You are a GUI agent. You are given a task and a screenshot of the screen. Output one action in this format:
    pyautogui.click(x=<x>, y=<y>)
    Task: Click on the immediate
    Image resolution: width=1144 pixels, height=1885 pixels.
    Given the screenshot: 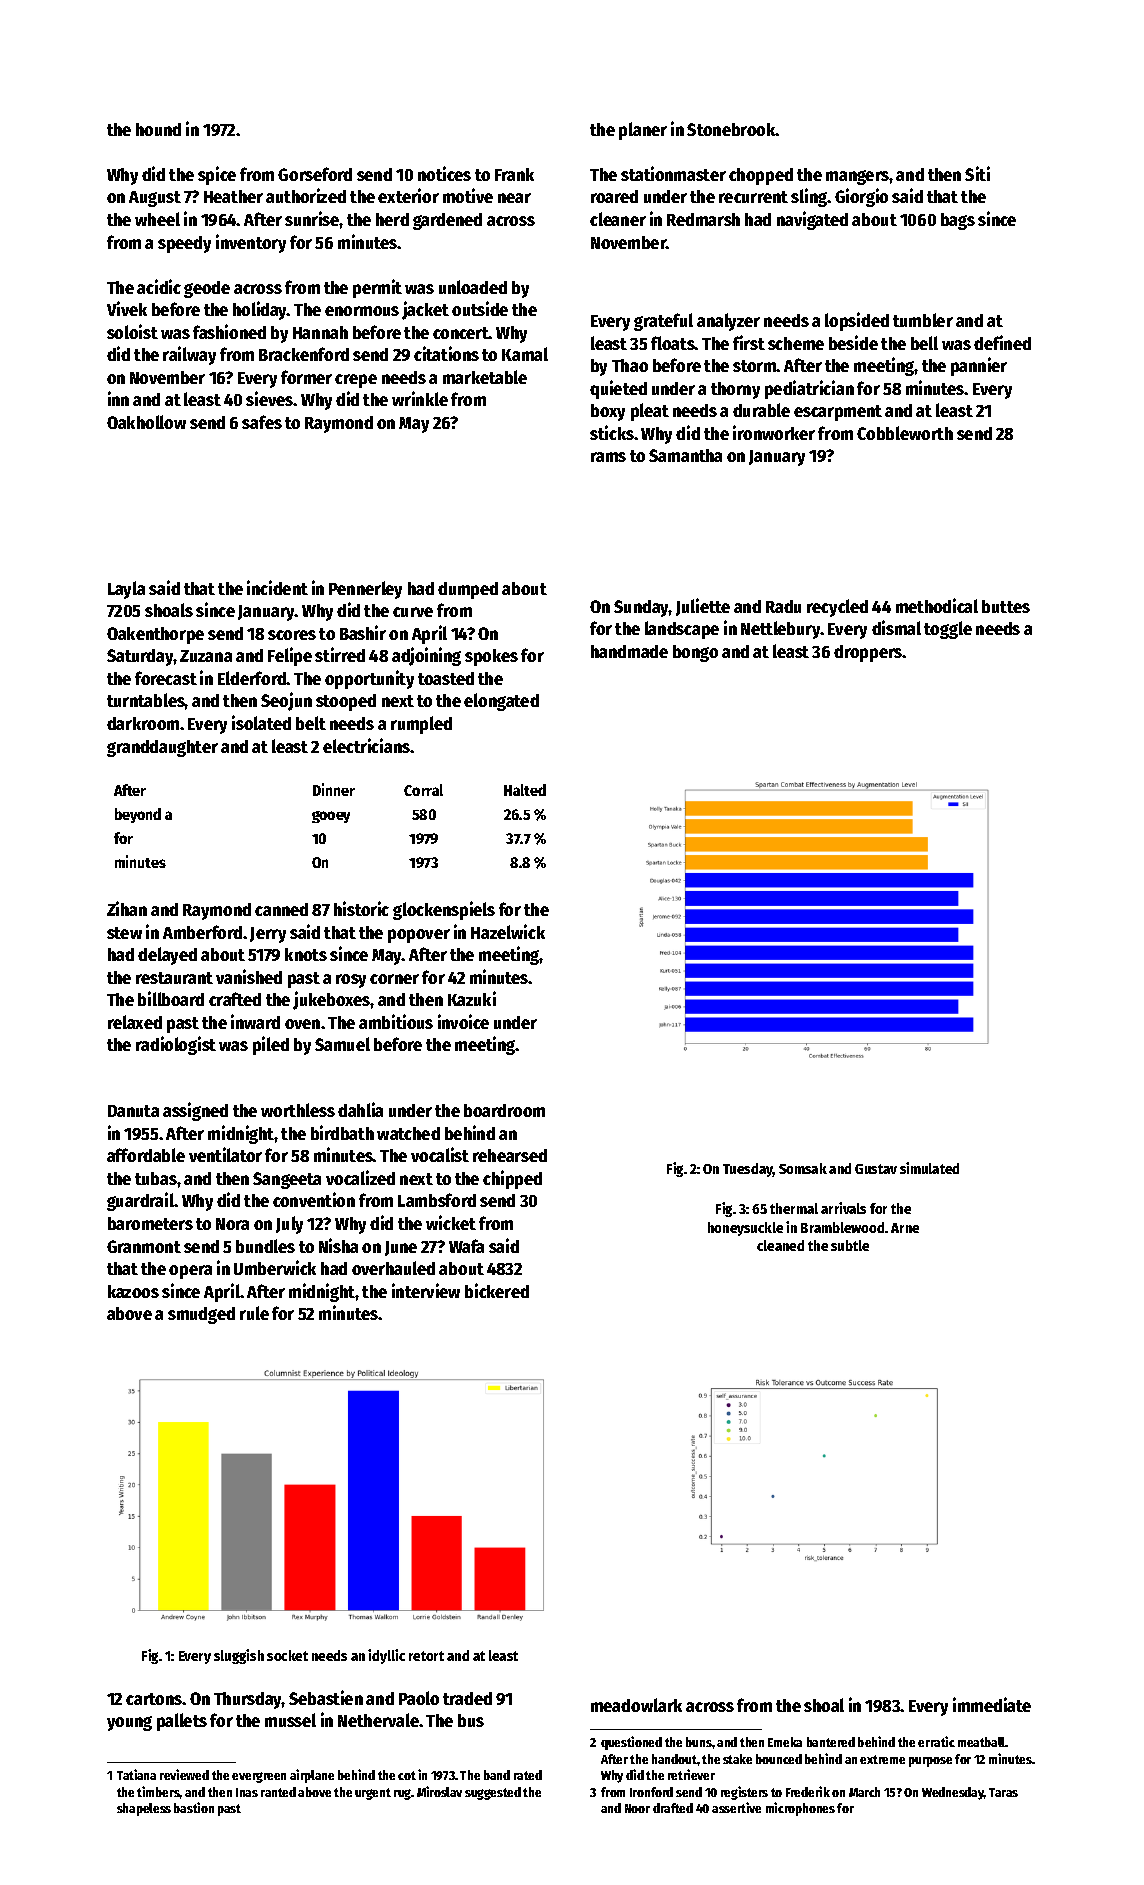 What is the action you would take?
    pyautogui.click(x=992, y=1704)
